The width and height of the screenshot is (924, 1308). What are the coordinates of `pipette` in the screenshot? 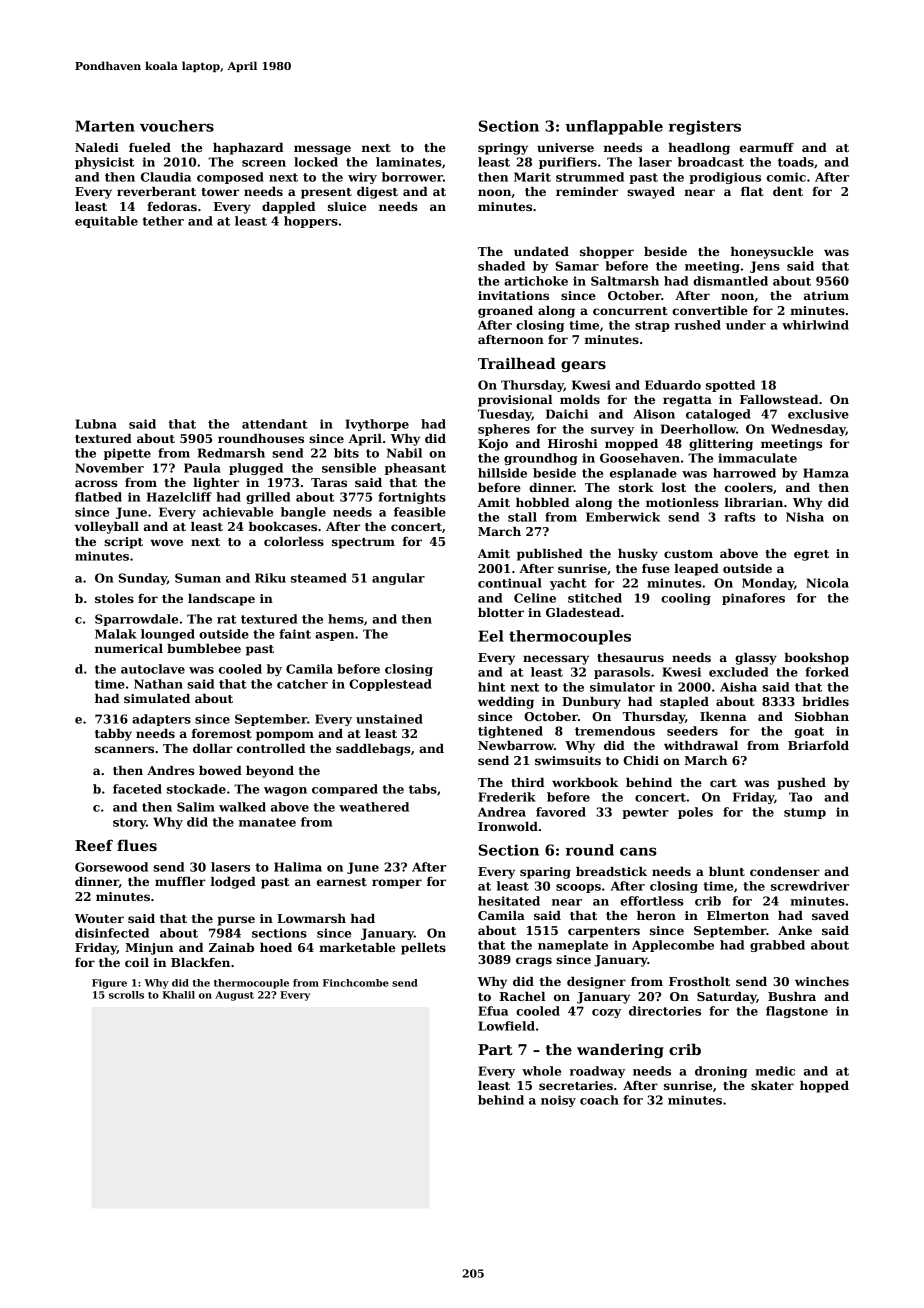 It's located at (127, 454).
